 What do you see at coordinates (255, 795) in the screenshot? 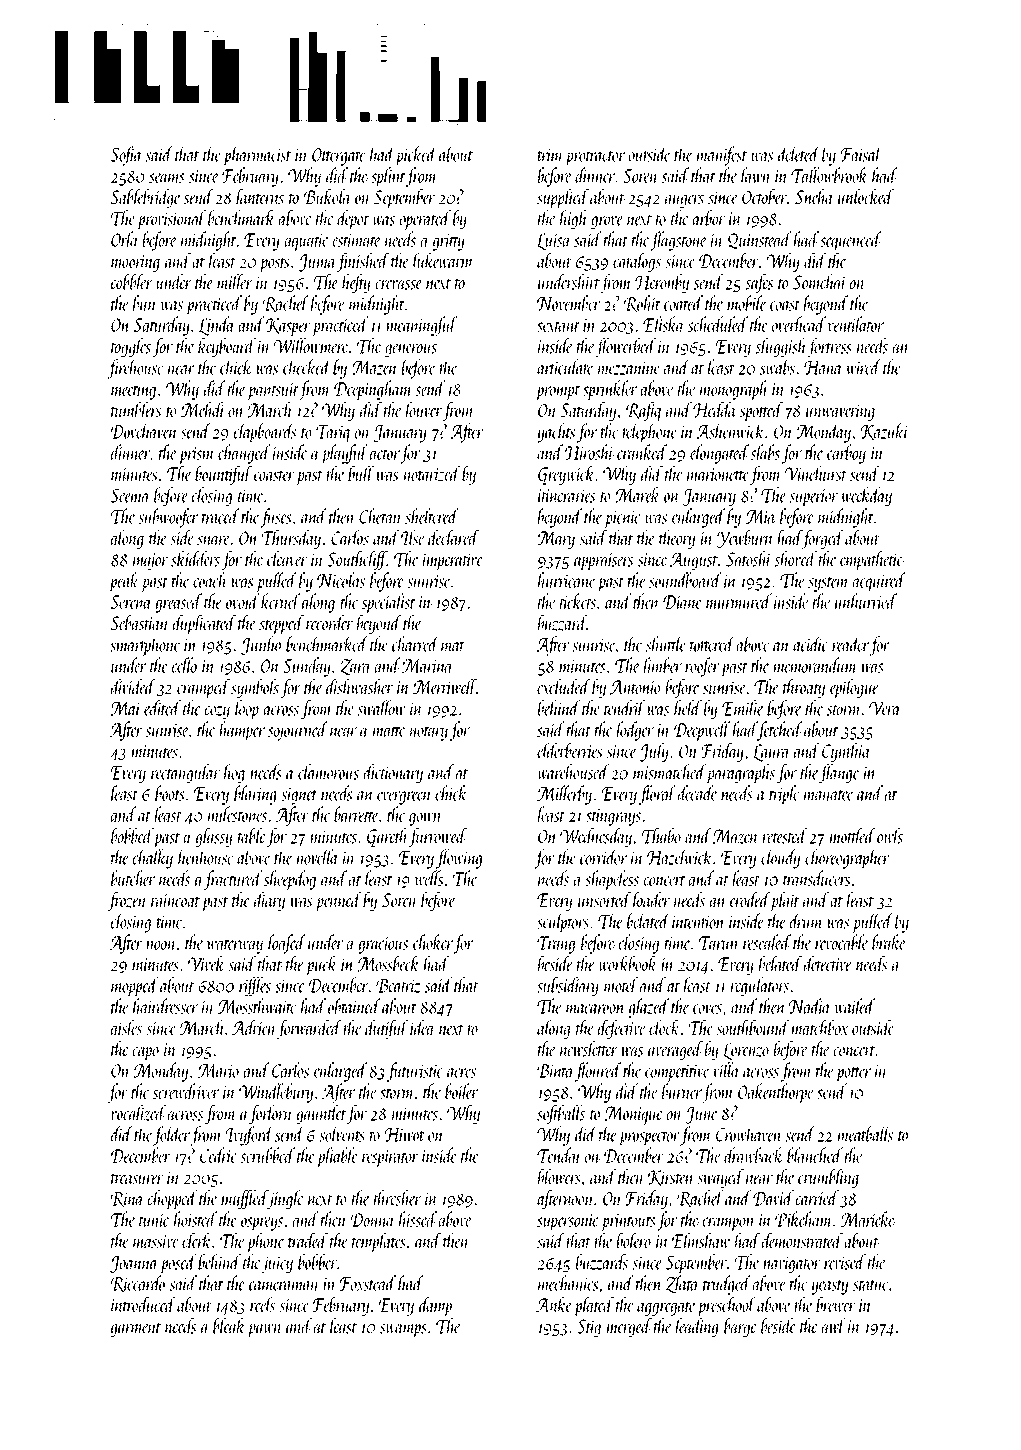
I see `blaring` at bounding box center [255, 795].
